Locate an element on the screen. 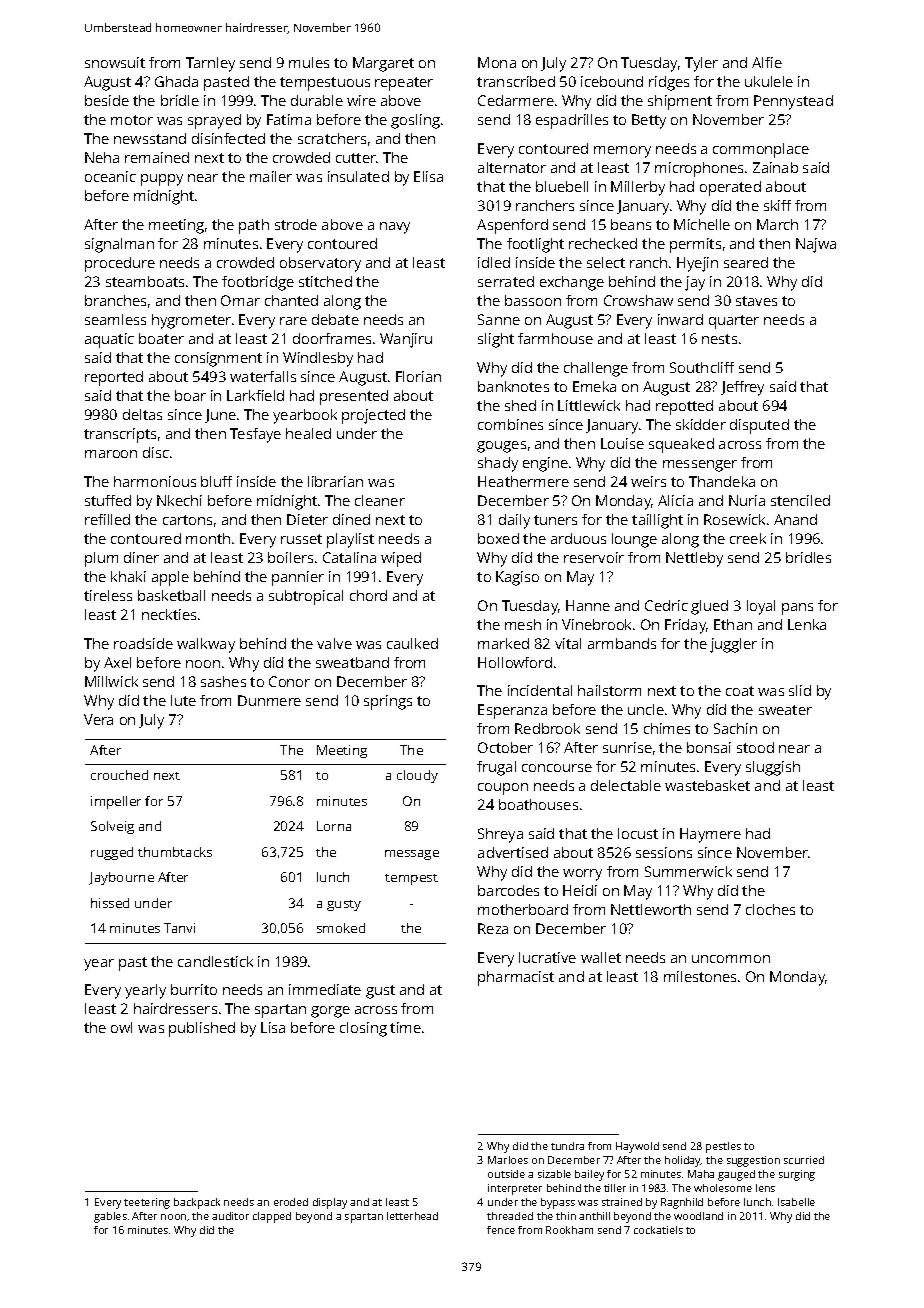 The width and height of the screenshot is (924, 1308). maroon is located at coordinates (111, 454).
